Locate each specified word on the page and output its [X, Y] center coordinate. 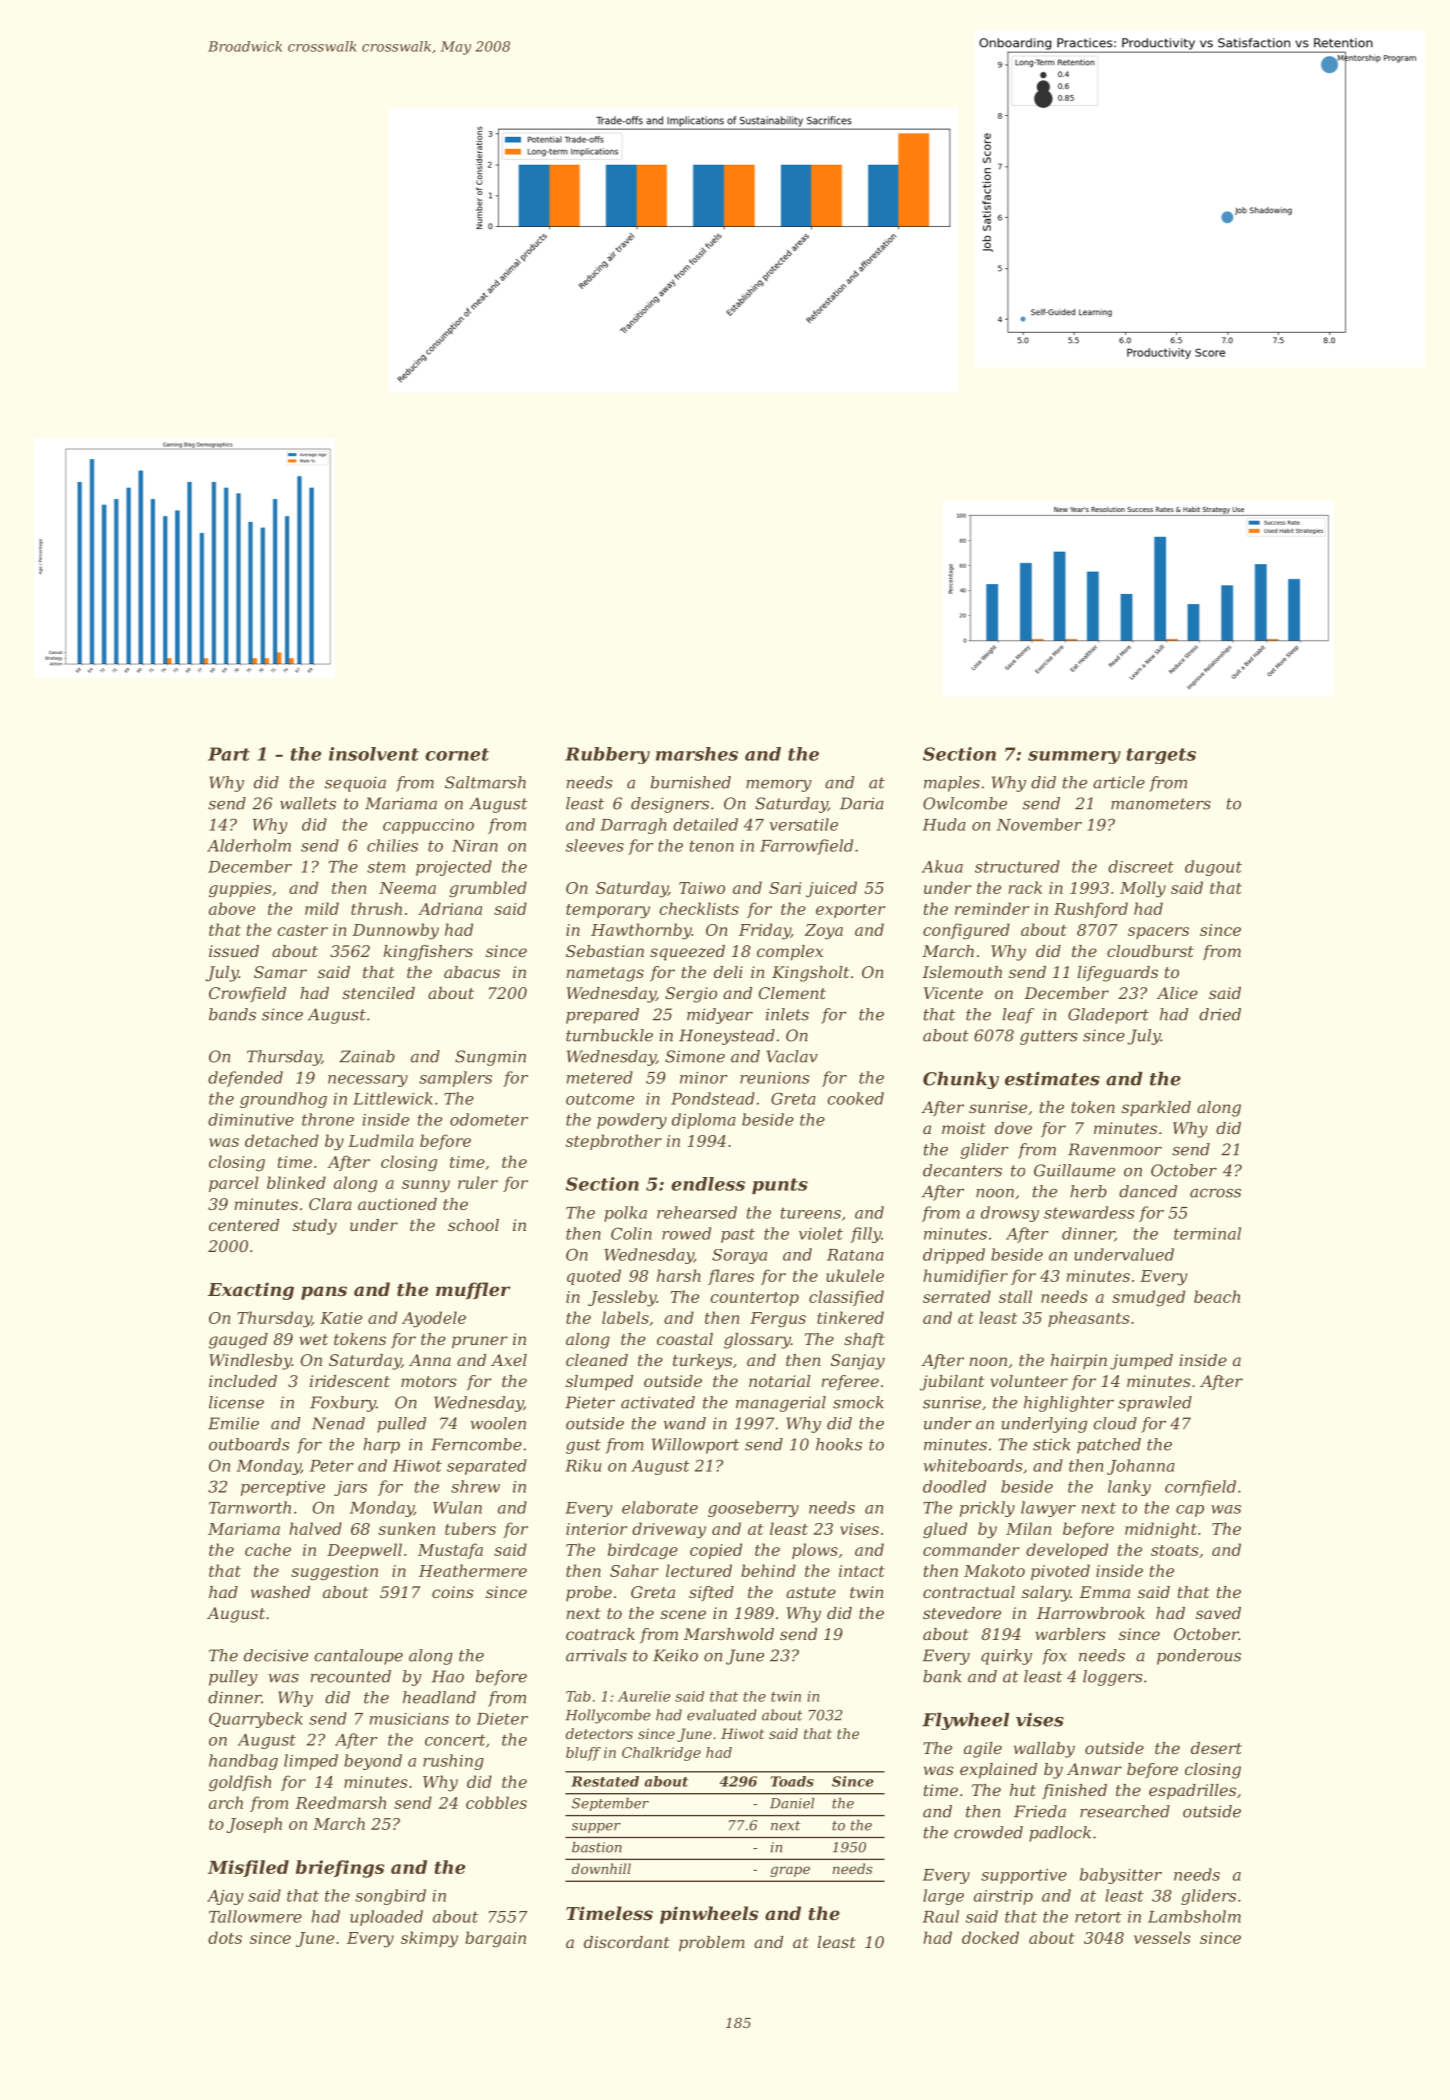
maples [952, 784]
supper [596, 1828]
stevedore [962, 1613]
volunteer [1029, 1381]
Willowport [695, 1446]
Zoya [824, 932]
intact [862, 1571]
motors [429, 1381]
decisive [276, 1655]
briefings [340, 1869]
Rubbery [607, 755]
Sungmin [490, 1058]
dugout [1213, 868]
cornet [457, 754]
